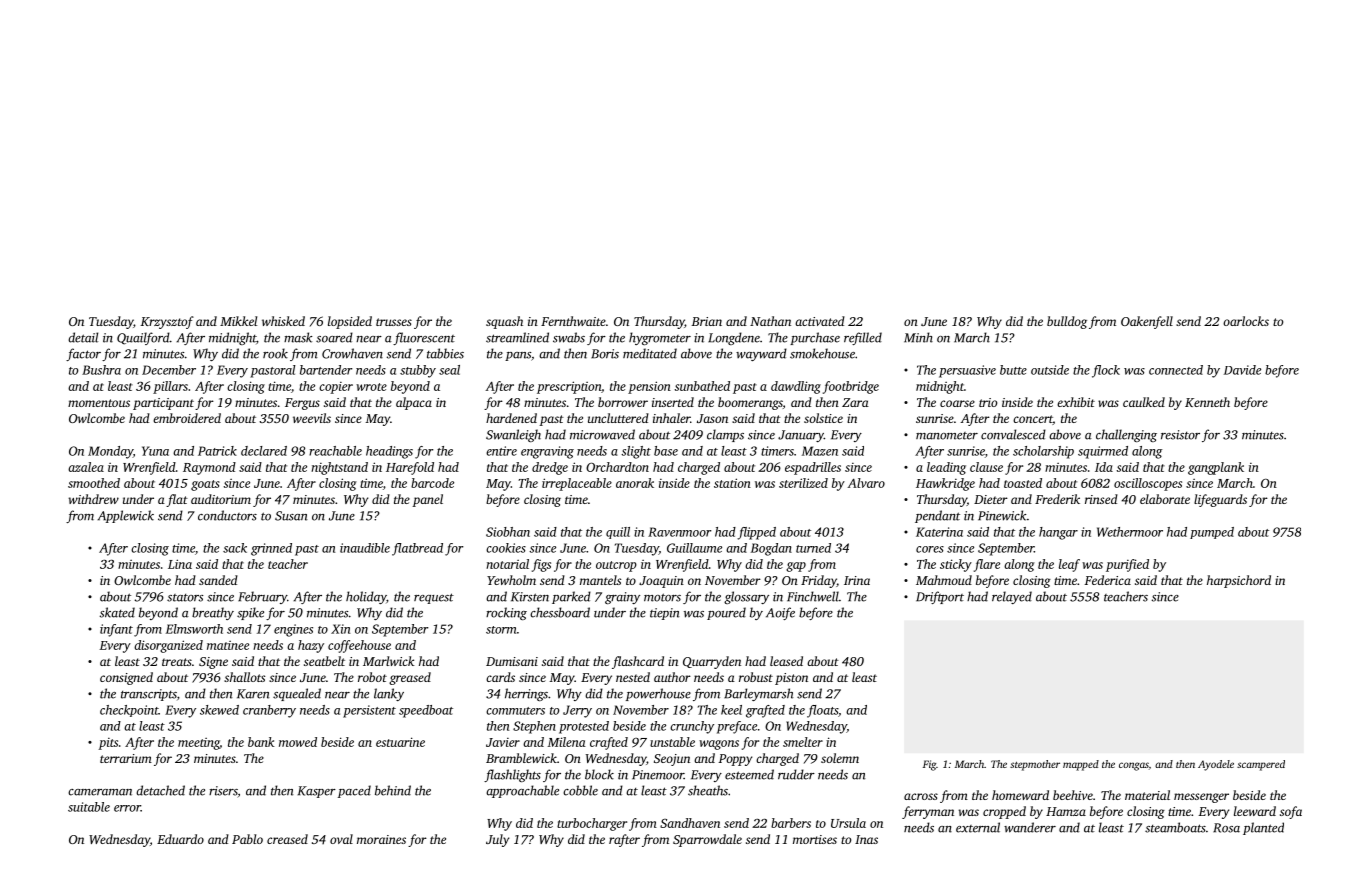 This document has width=1372, height=887. What do you see at coordinates (988, 402) in the document?
I see `trio` at bounding box center [988, 402].
